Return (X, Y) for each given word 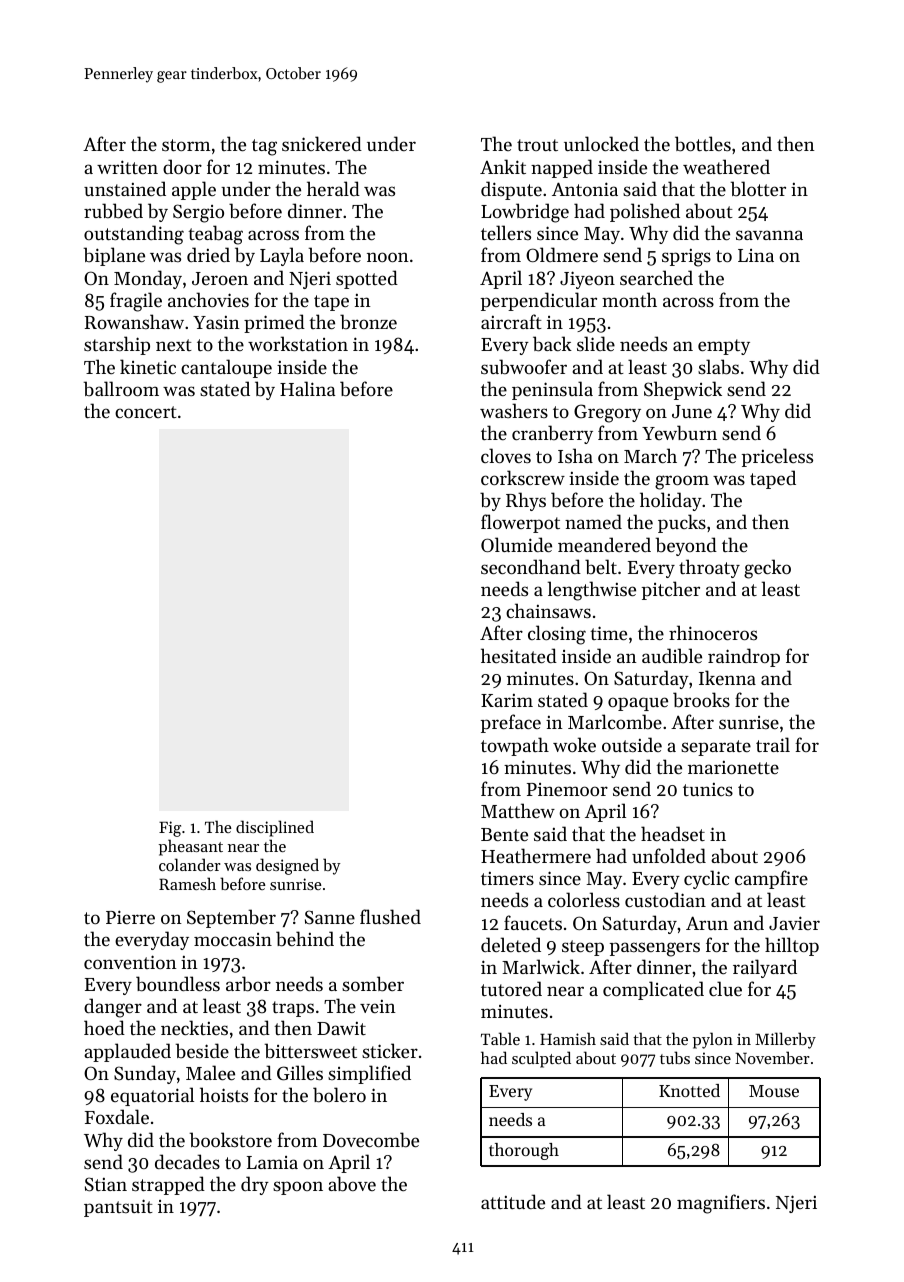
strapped (168, 1185)
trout (537, 145)
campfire (771, 879)
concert (146, 412)
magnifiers (721, 1204)
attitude (513, 1201)
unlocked (601, 143)
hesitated (519, 655)
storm (186, 145)
